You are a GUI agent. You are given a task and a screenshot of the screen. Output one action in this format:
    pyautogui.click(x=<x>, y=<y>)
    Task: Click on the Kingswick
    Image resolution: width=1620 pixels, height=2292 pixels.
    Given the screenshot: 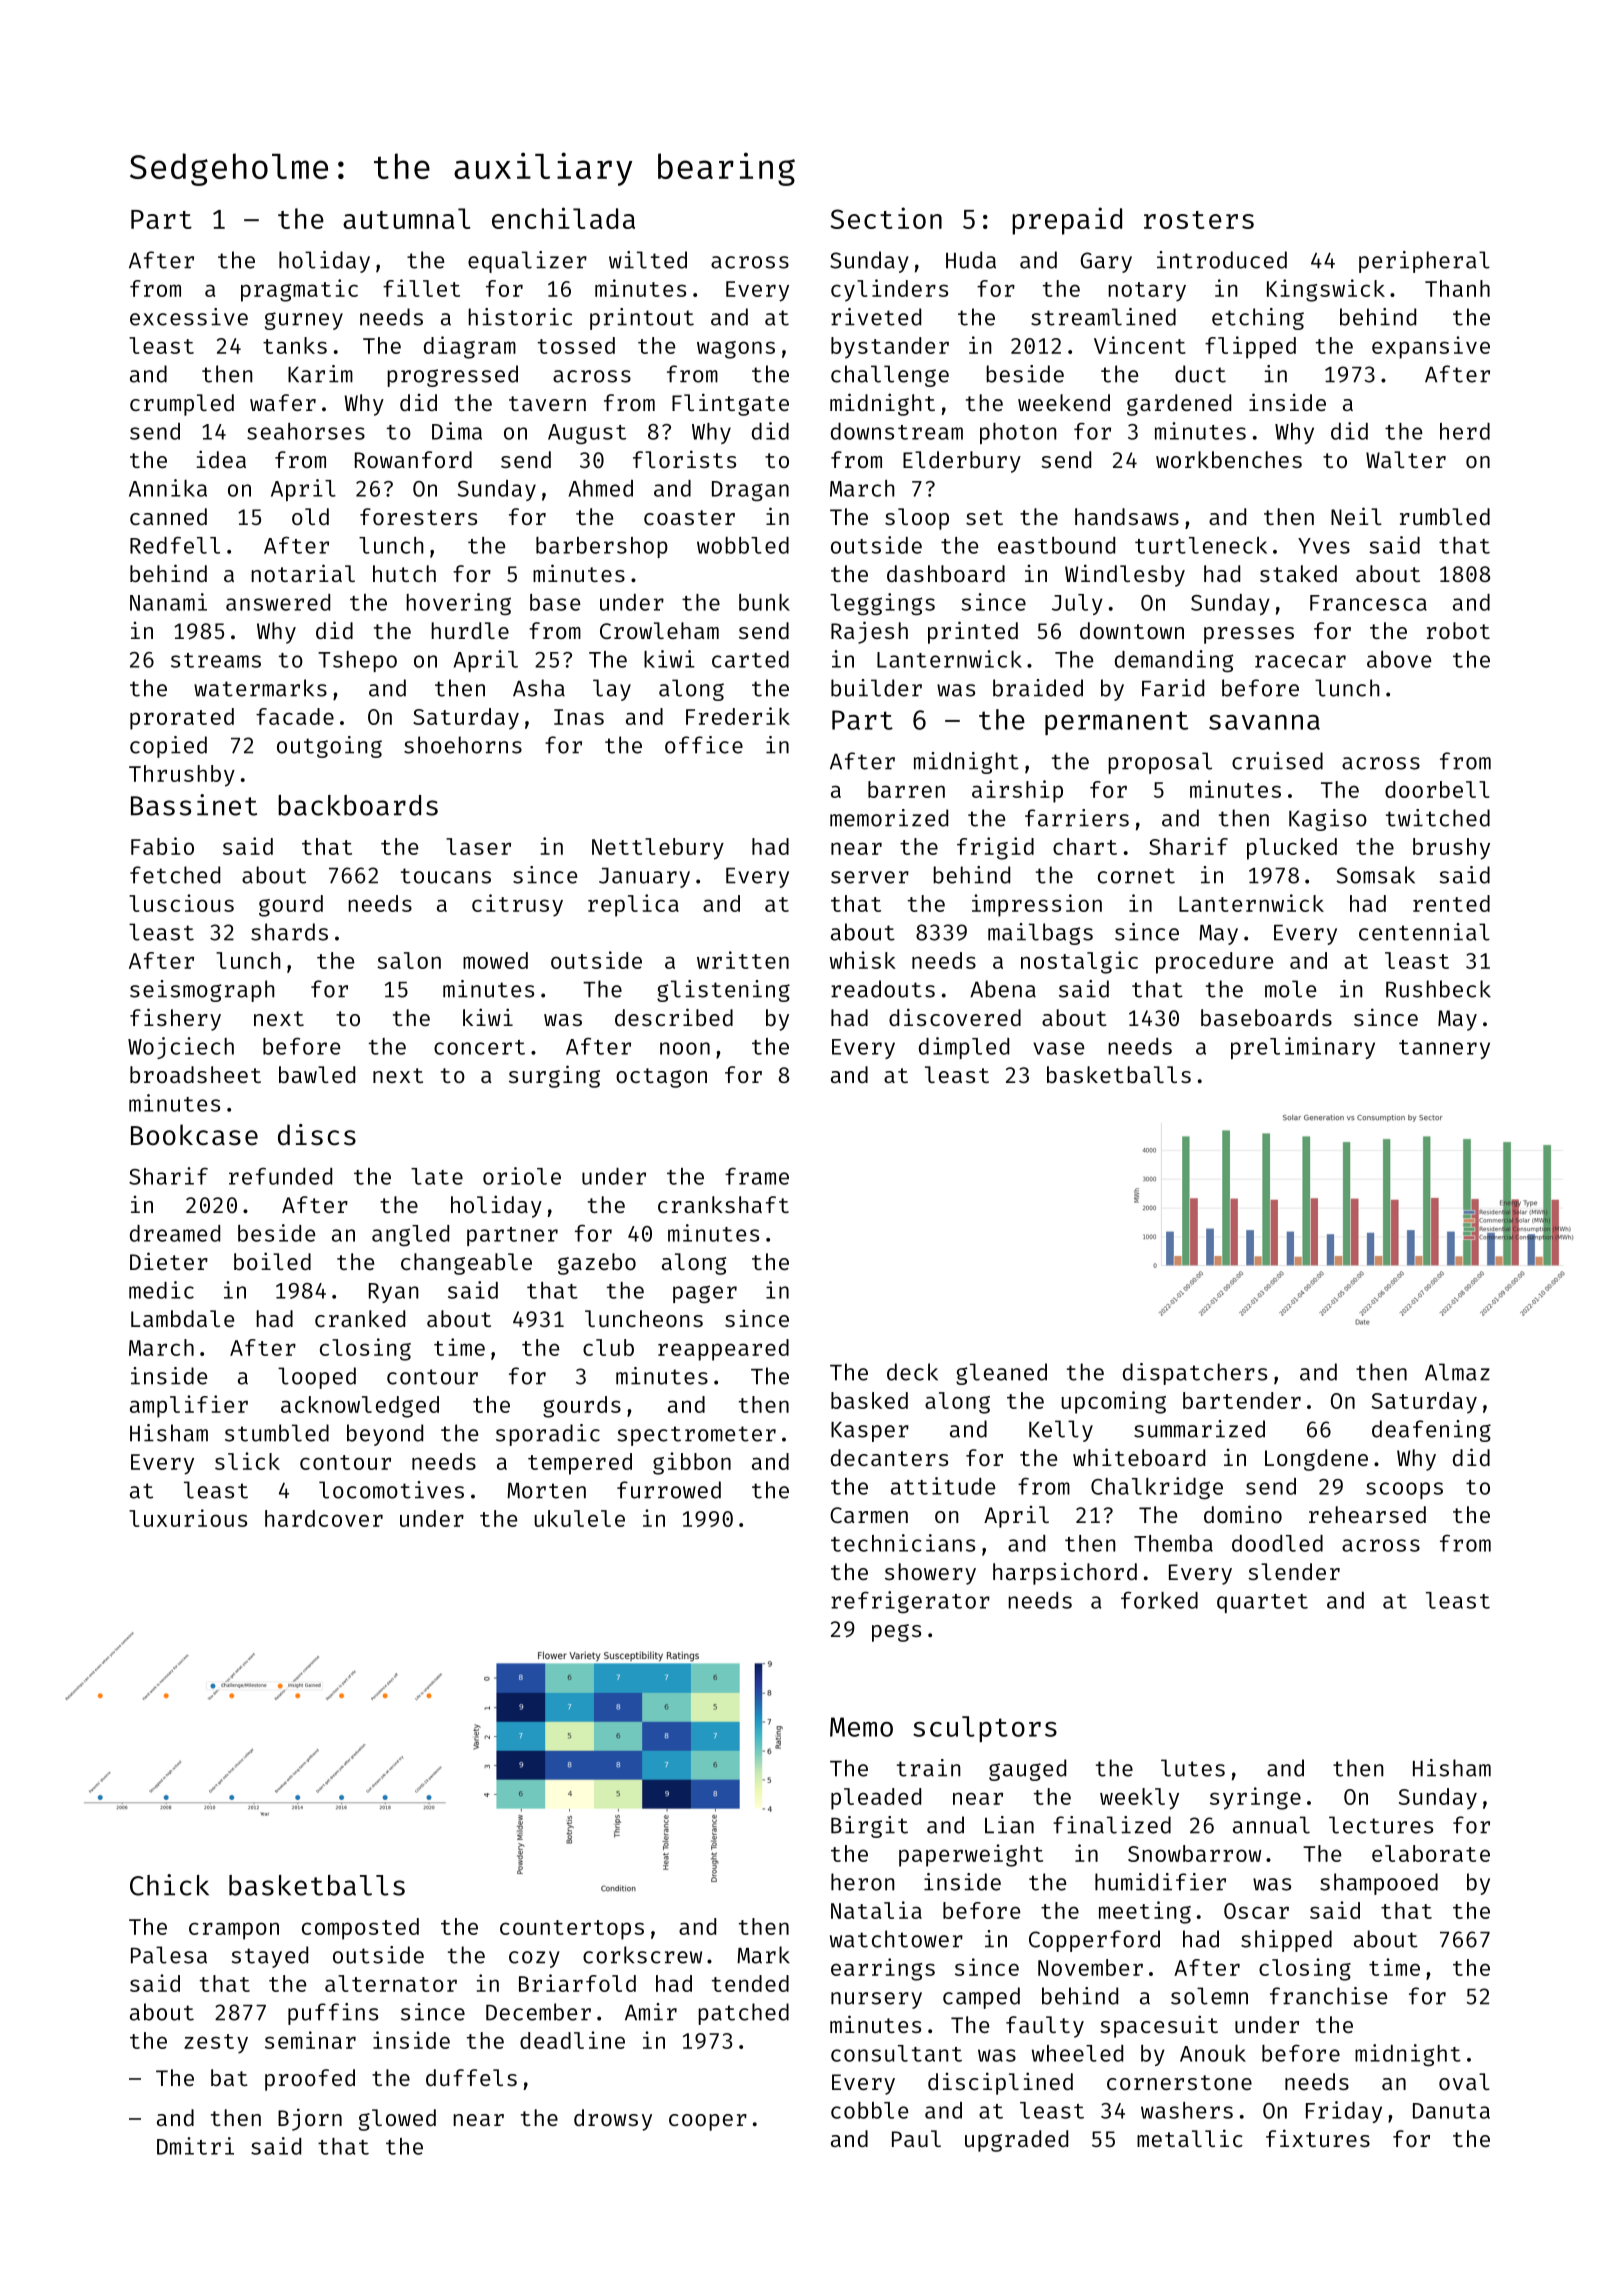 What is the action you would take?
    pyautogui.click(x=1326, y=290)
